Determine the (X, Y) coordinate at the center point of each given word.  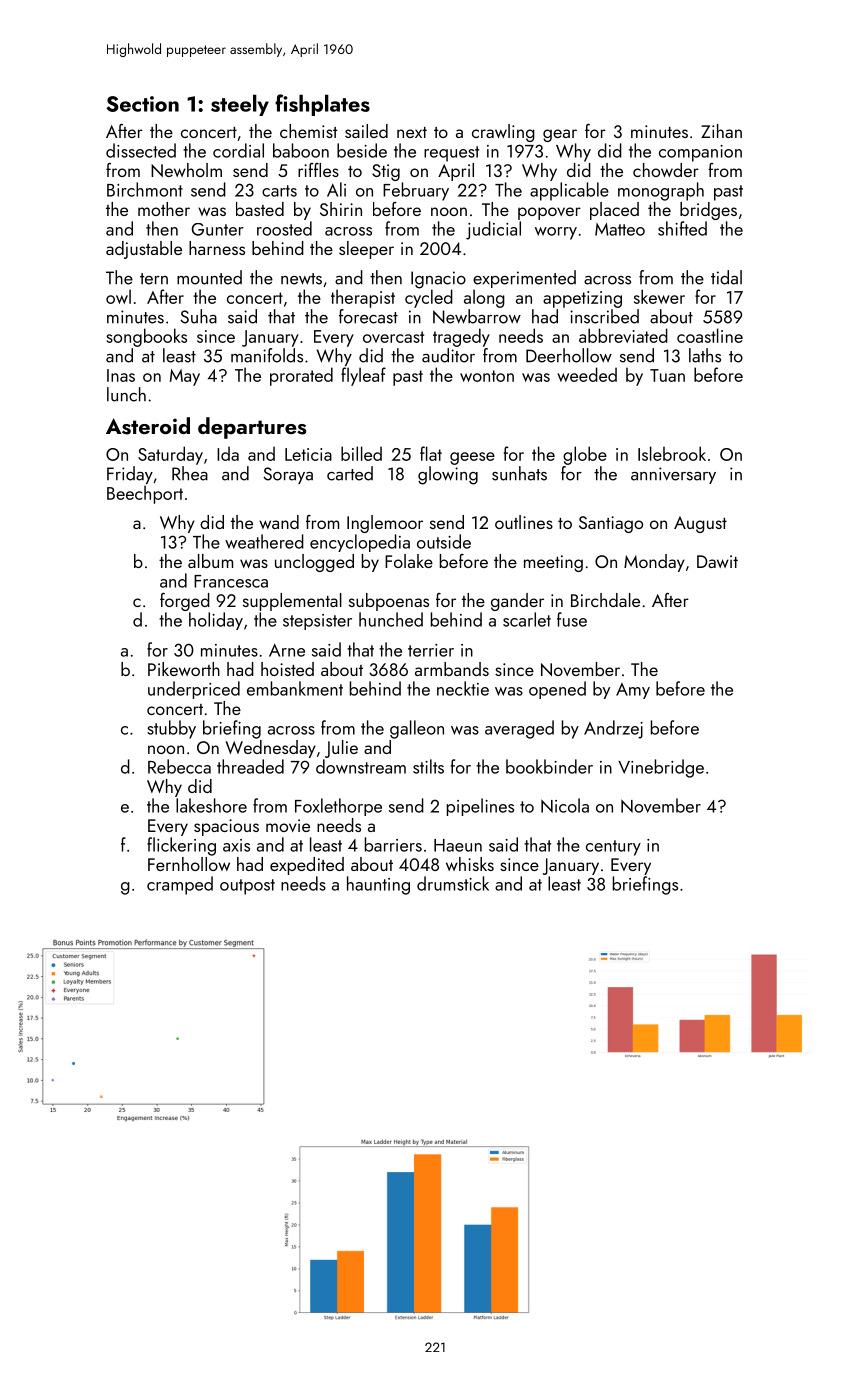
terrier (431, 650)
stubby (171, 729)
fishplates (322, 105)
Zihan (721, 131)
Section (142, 104)
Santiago (611, 524)
